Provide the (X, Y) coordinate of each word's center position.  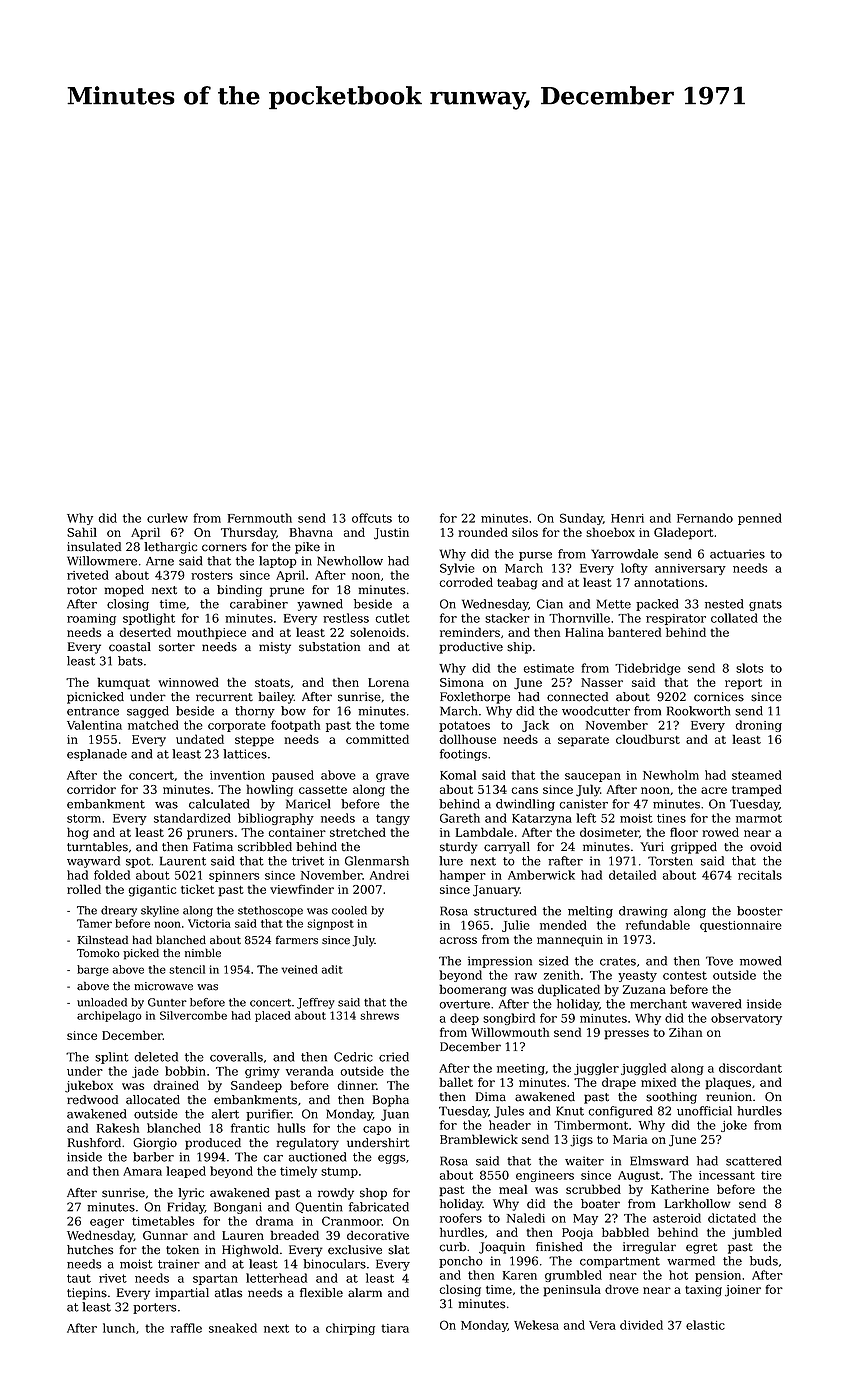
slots (749, 668)
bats (130, 661)
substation (329, 647)
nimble (203, 953)
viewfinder (302, 889)
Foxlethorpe (475, 698)
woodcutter (596, 711)
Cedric (353, 1057)
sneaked (233, 1328)
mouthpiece (211, 633)
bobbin (185, 1071)
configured (620, 1112)
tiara (395, 1328)
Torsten (670, 861)
